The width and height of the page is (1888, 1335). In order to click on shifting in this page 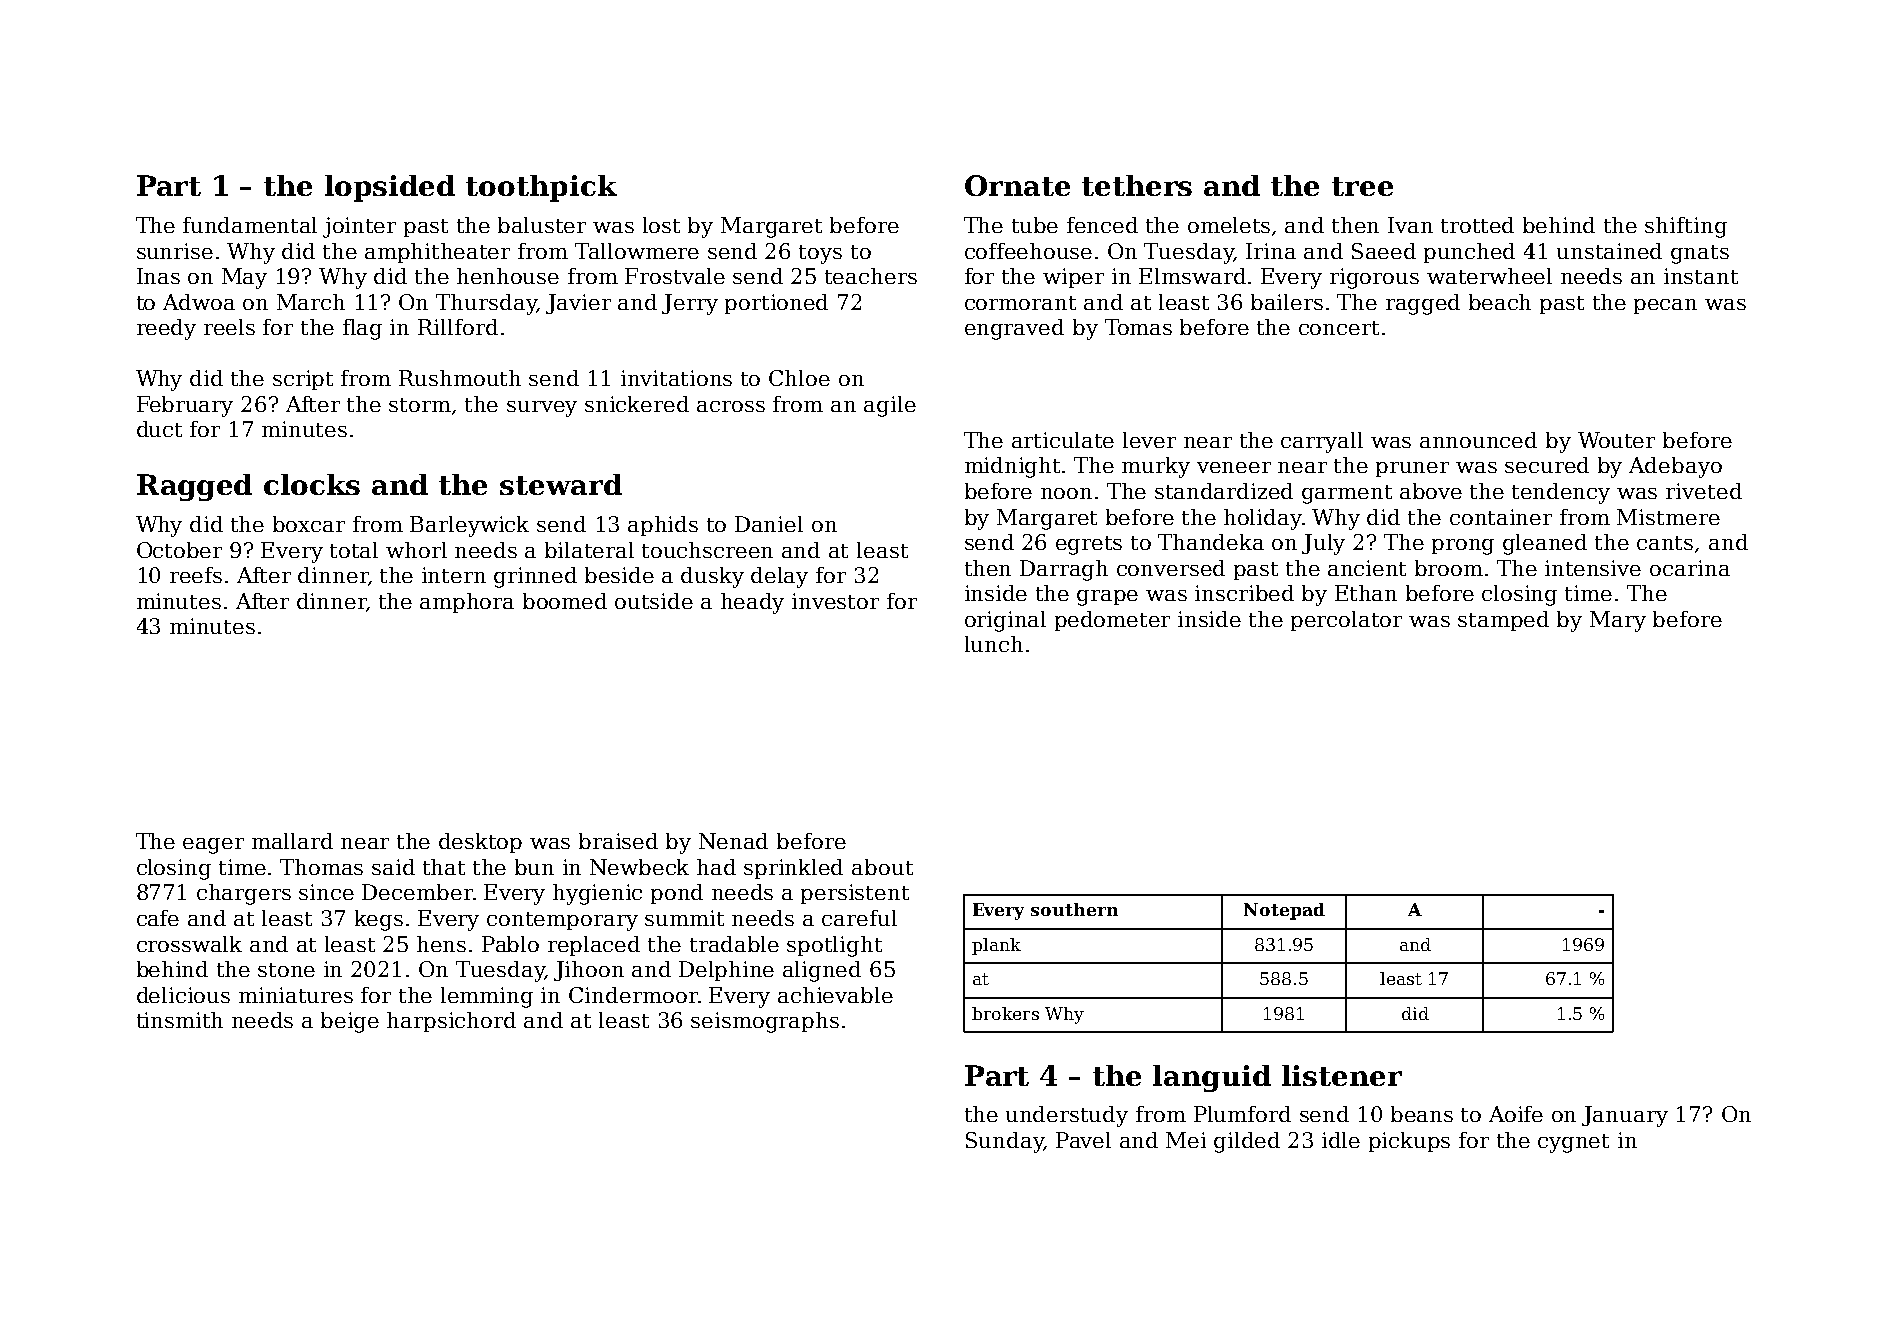, I will do `click(1686, 227)`.
